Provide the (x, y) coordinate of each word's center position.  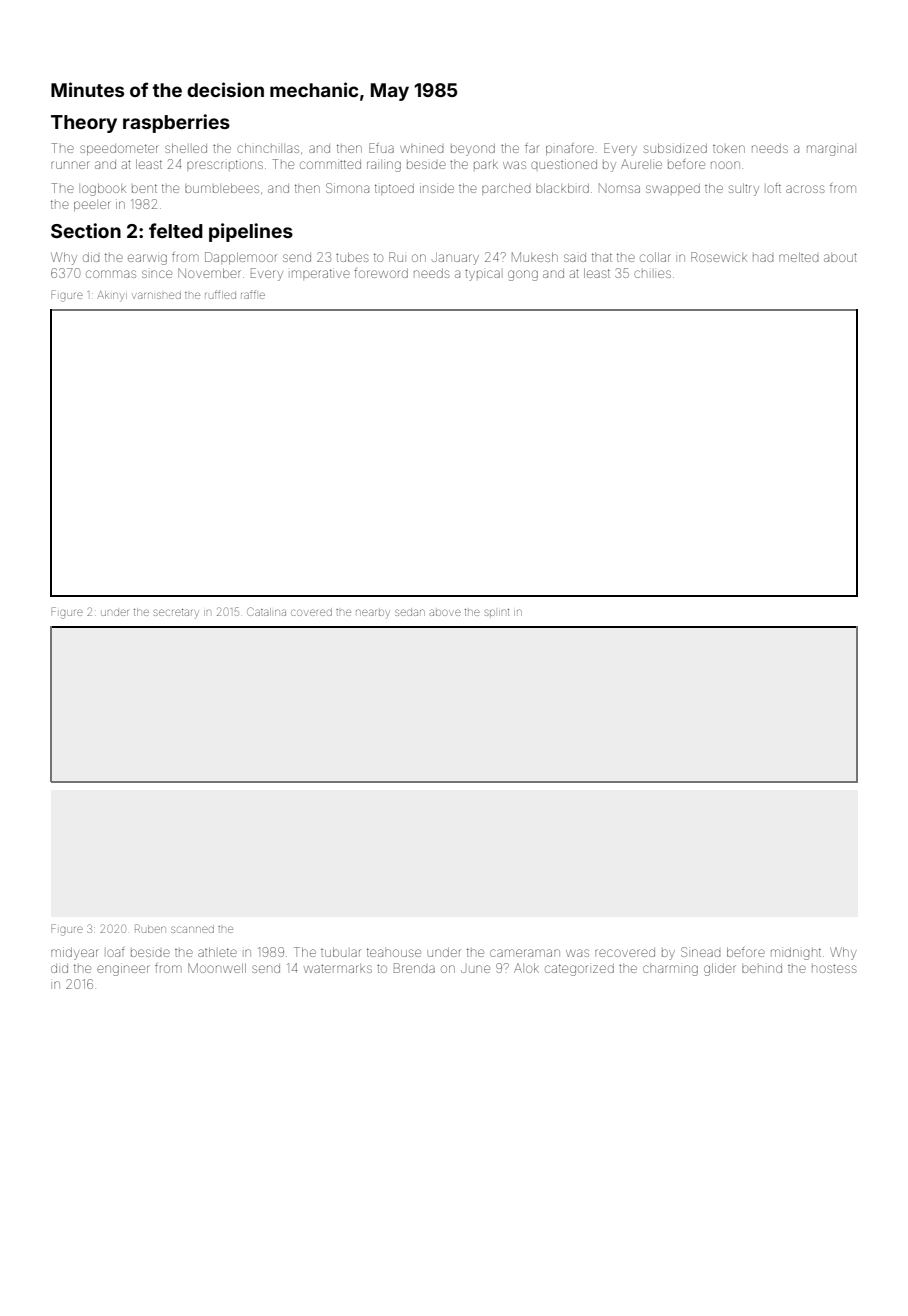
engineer (123, 969)
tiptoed (394, 188)
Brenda (414, 968)
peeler (92, 206)
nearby (373, 613)
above (445, 612)
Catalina (266, 611)
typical (482, 275)
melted (798, 257)
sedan (410, 612)
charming (670, 970)
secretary (176, 613)
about (840, 257)
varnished (157, 295)
